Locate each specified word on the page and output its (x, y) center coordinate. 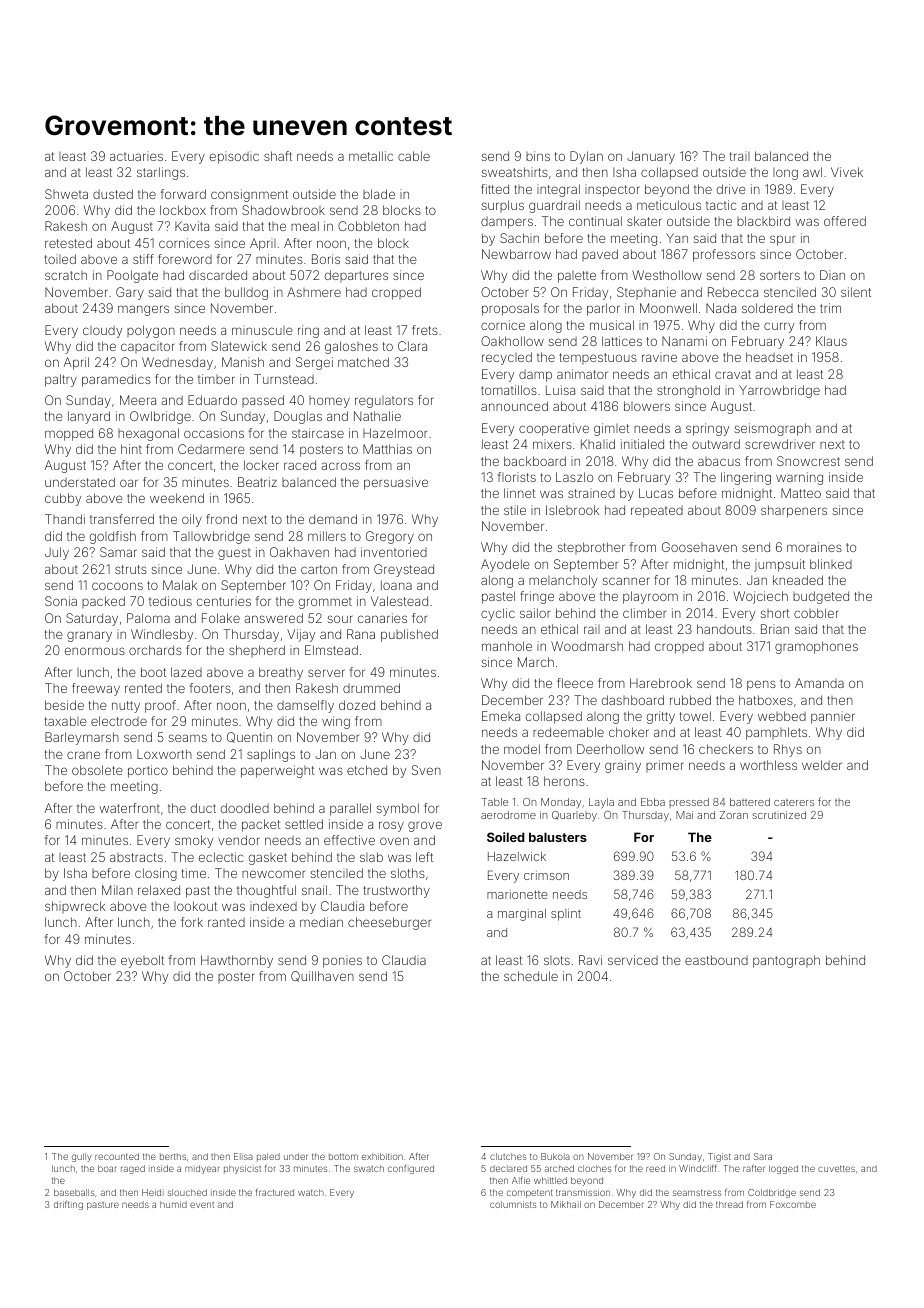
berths (173, 1156)
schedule (531, 976)
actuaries (136, 156)
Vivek (847, 172)
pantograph (786, 961)
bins (538, 156)
